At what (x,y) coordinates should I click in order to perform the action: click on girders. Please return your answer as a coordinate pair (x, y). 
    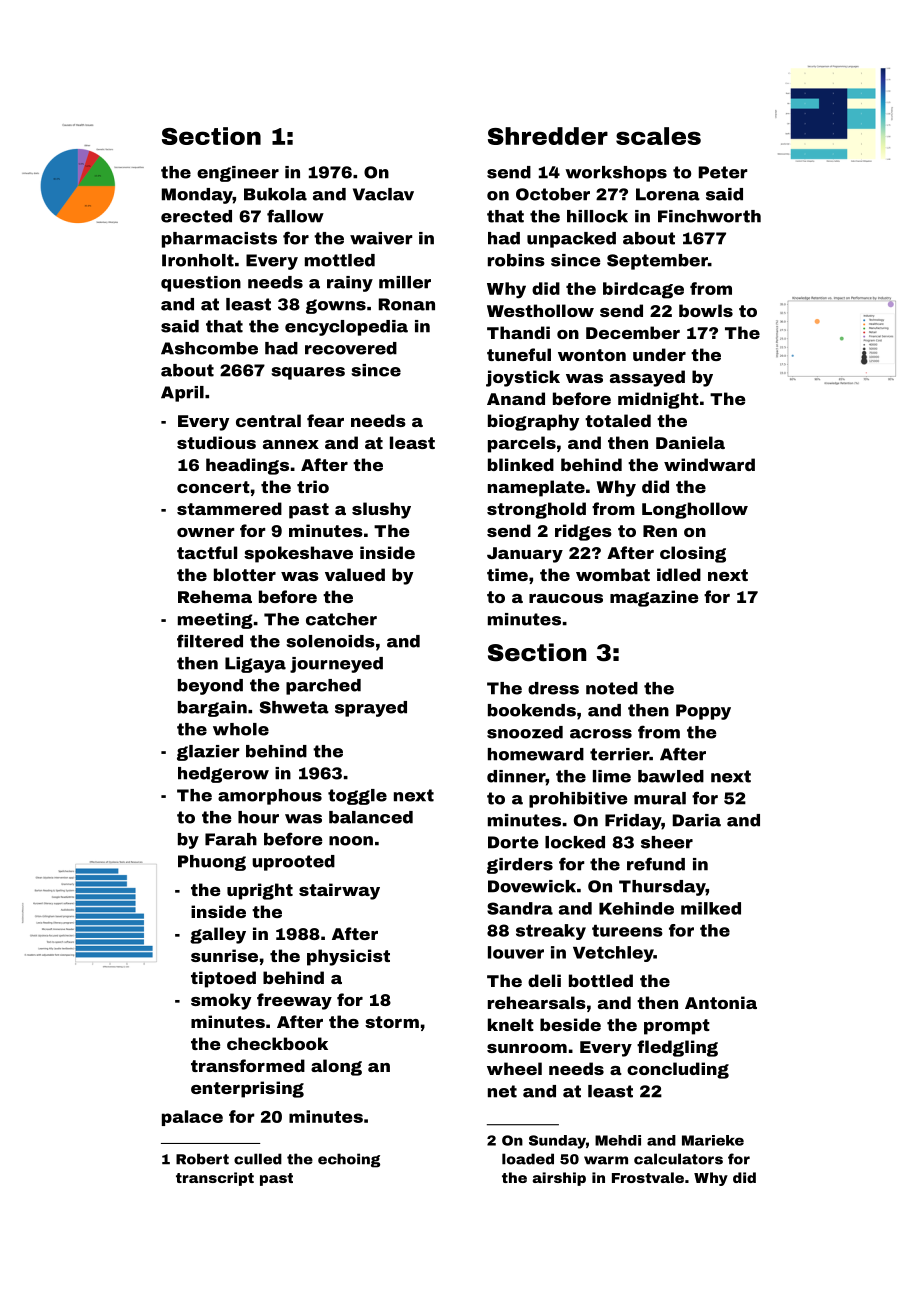
    Looking at the image, I should click on (520, 866).
